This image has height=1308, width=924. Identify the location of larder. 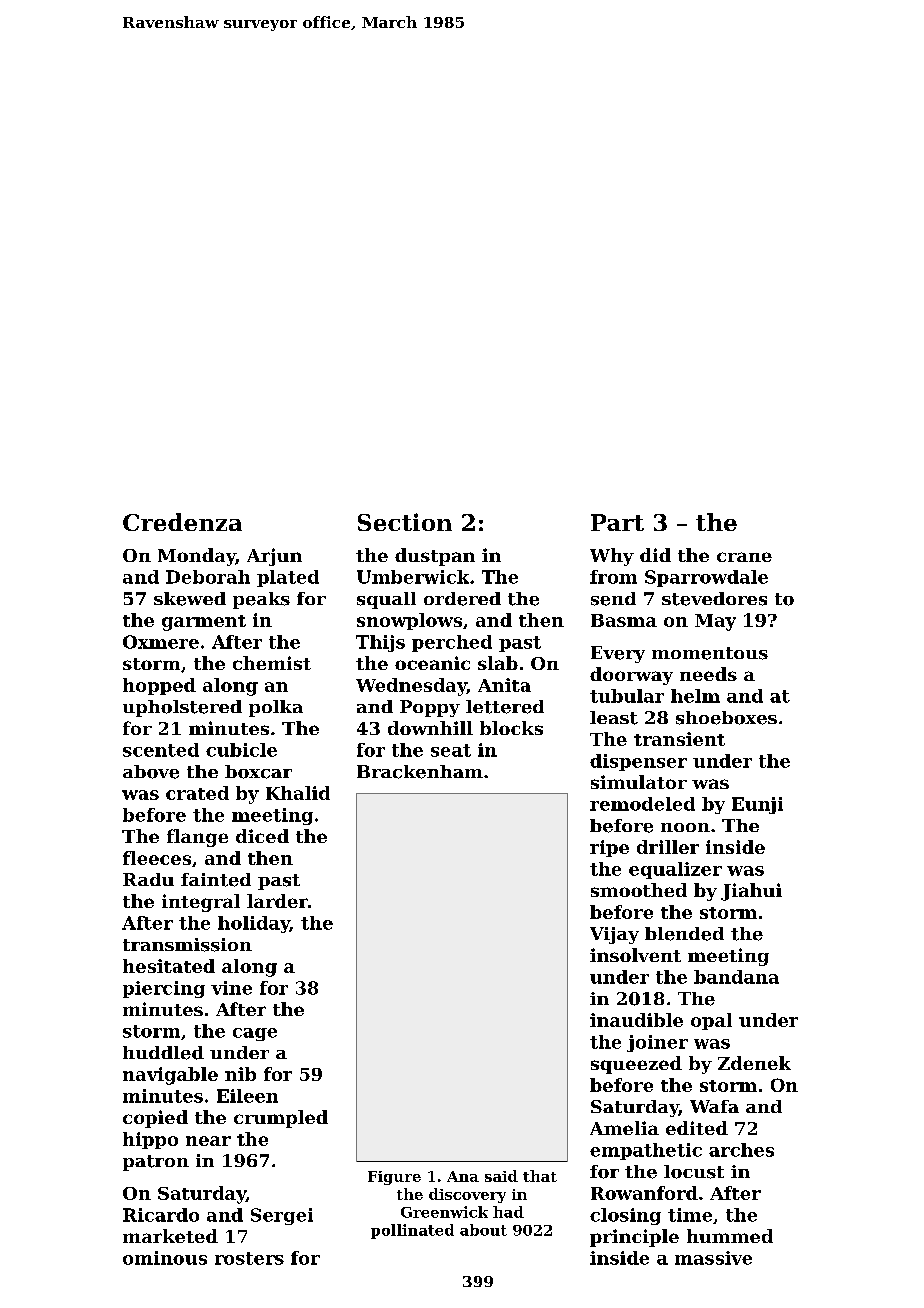
(277, 901).
